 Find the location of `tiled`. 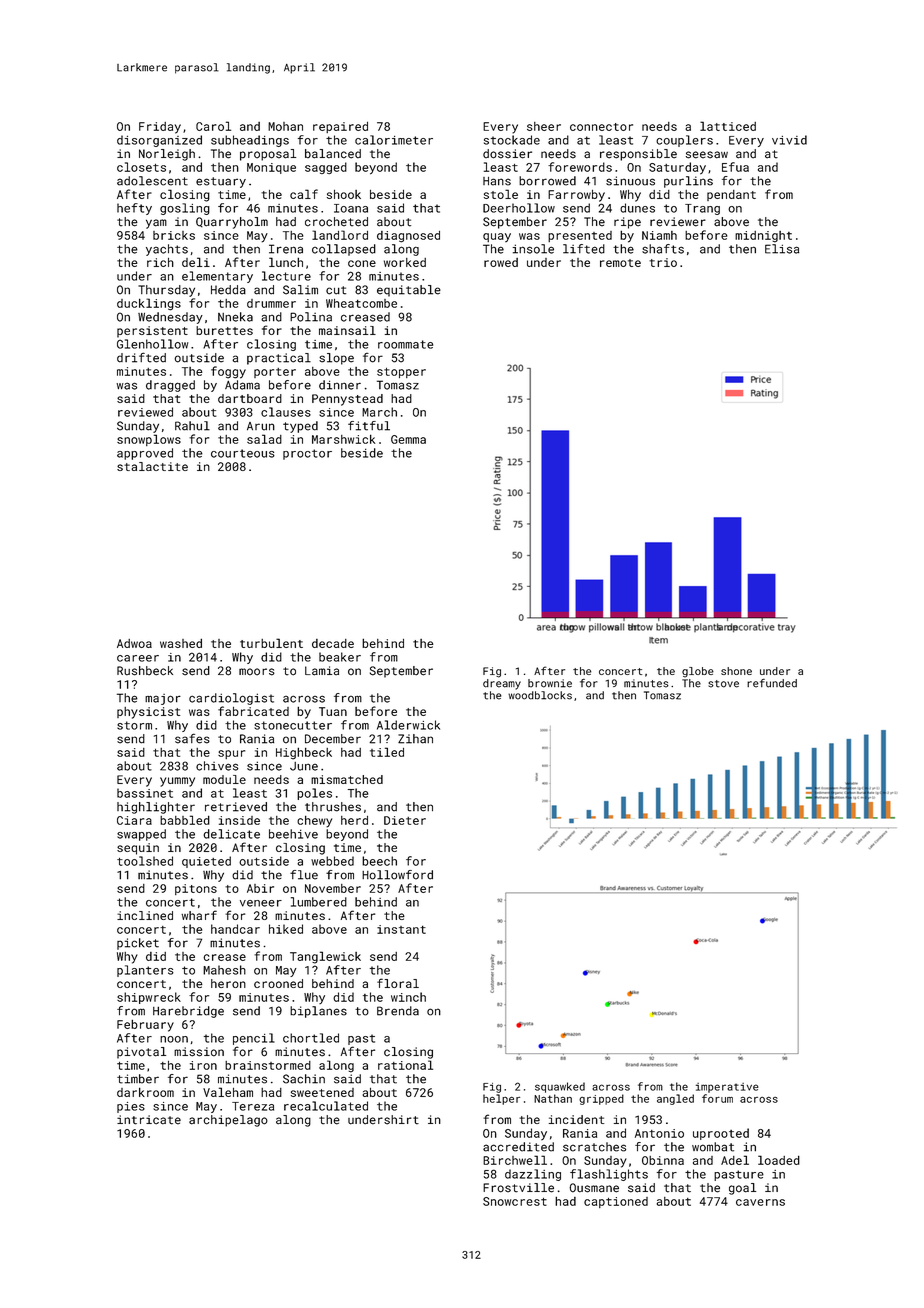

tiled is located at coordinates (387, 752).
